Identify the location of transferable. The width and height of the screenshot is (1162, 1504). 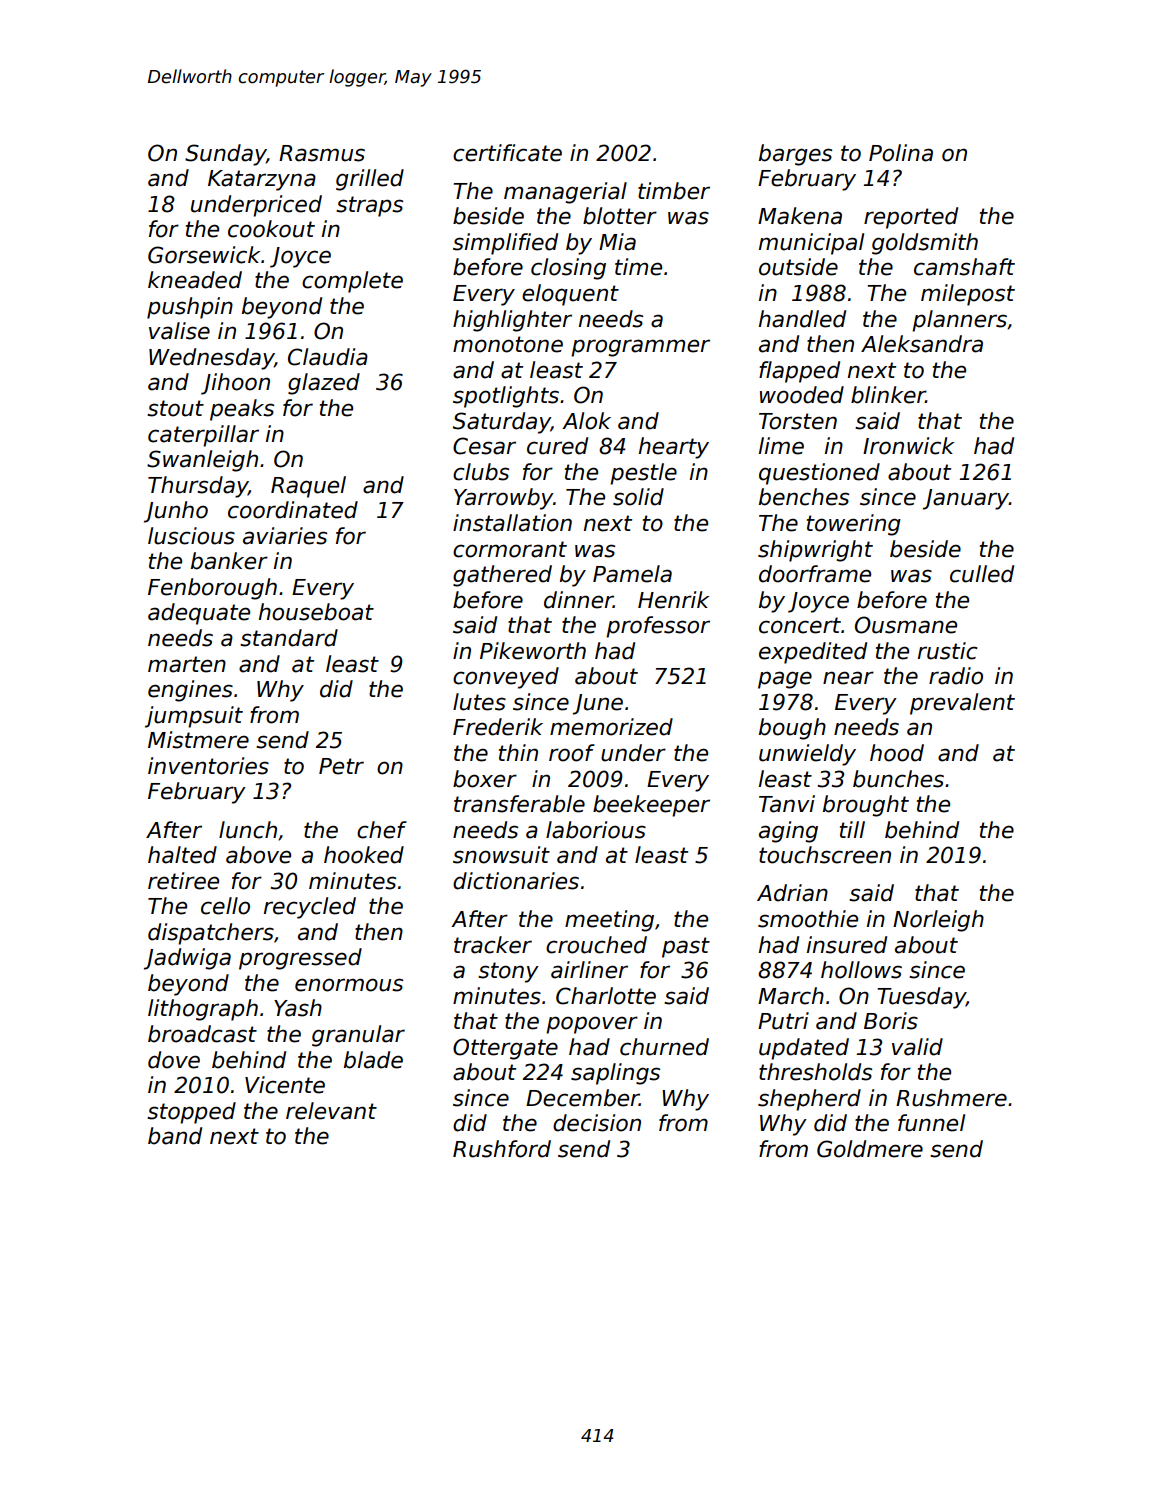
(519, 804).
